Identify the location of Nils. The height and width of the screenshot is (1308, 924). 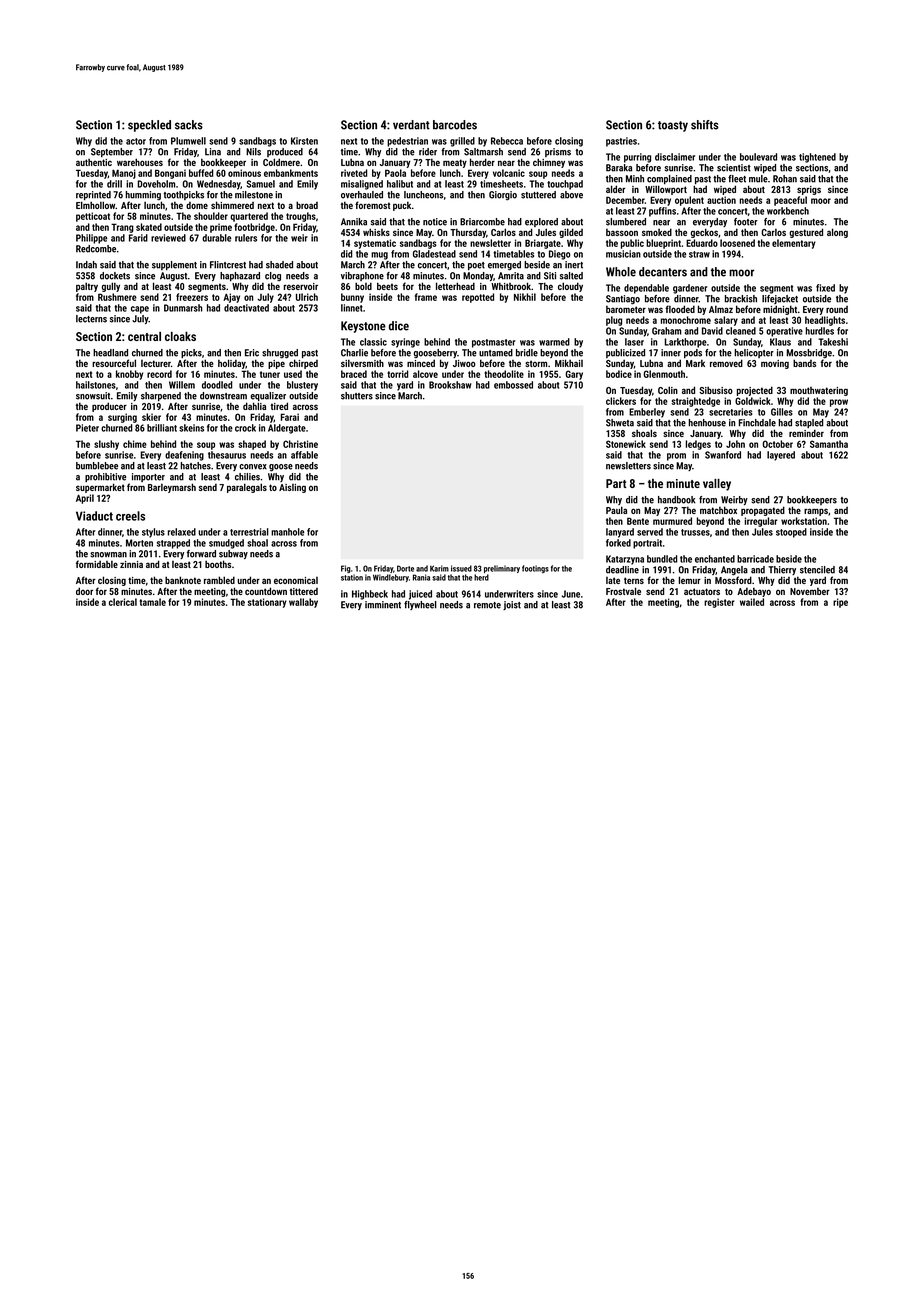
(253, 152).
